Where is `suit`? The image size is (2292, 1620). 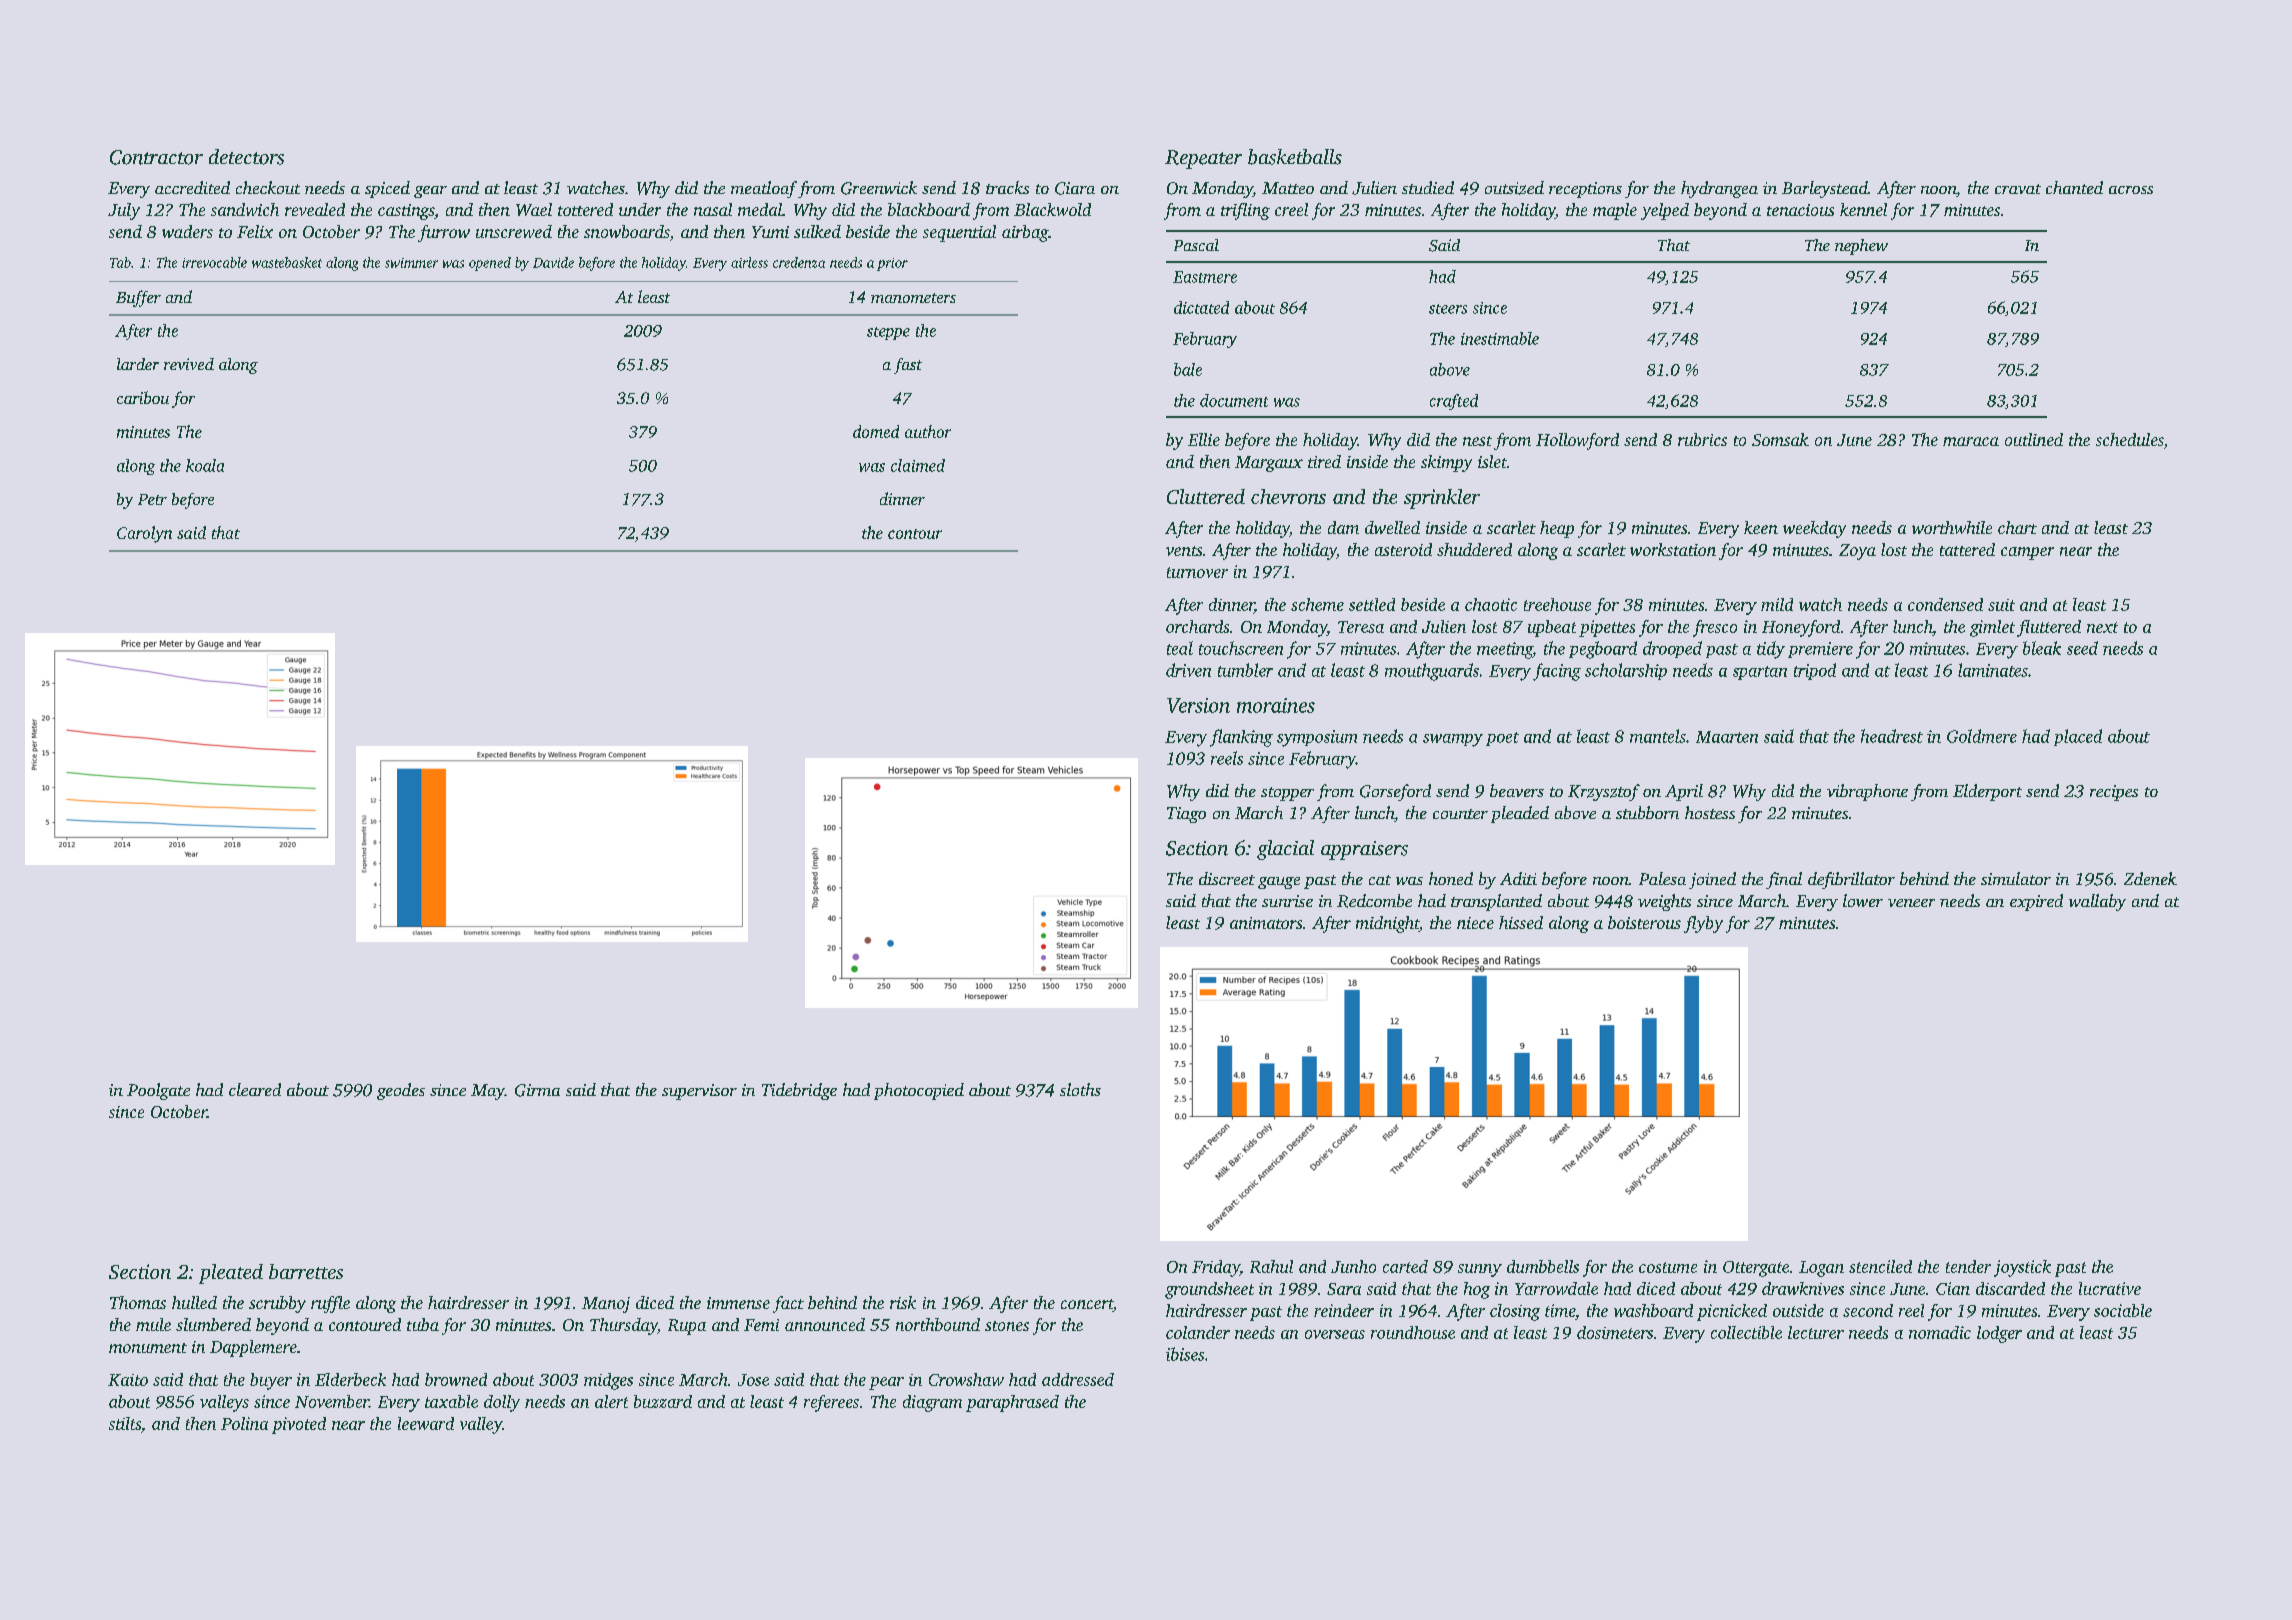 suit is located at coordinates (2001, 605).
